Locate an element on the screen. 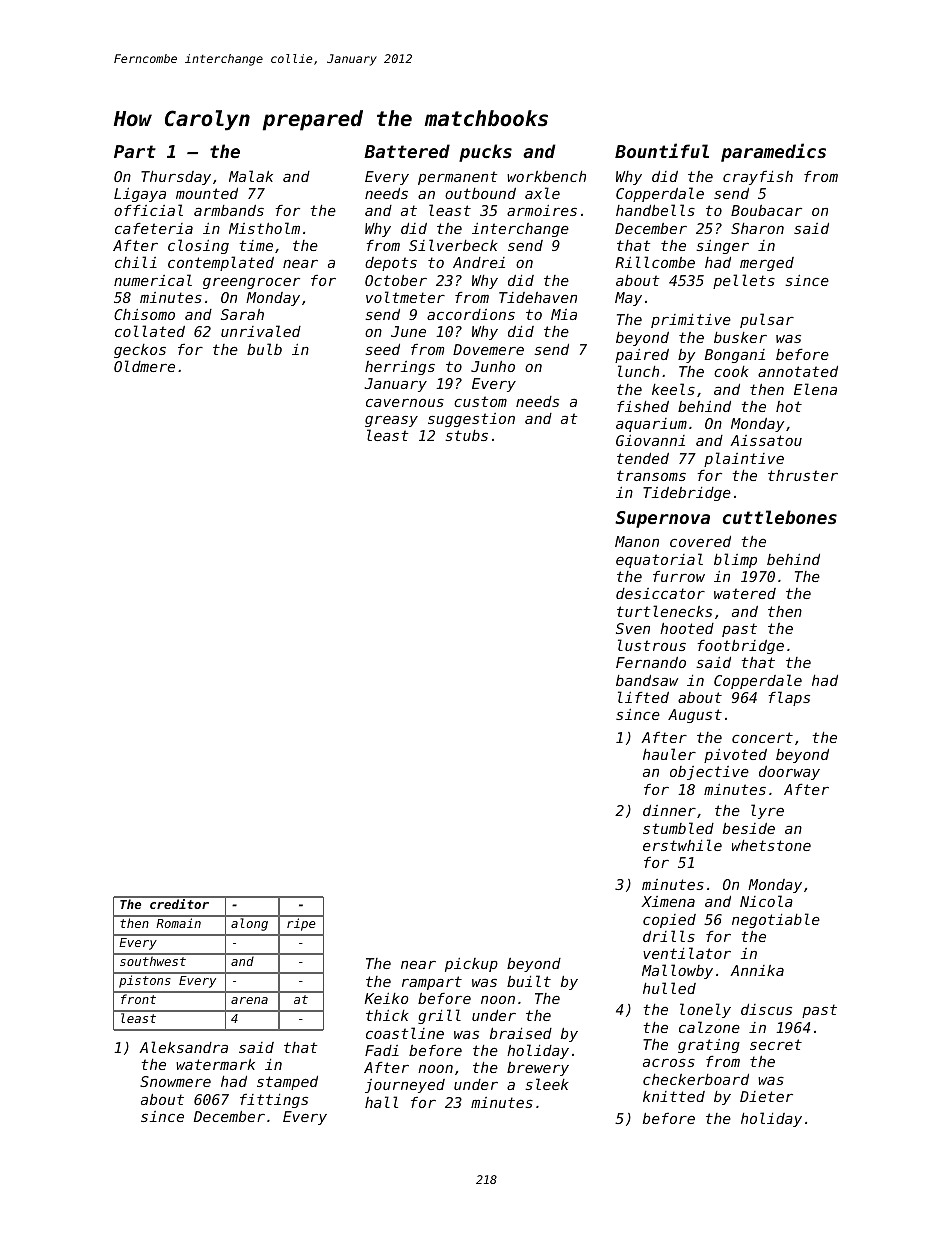 Image resolution: width=952 pixels, height=1233 pixels. hooted is located at coordinates (687, 628).
